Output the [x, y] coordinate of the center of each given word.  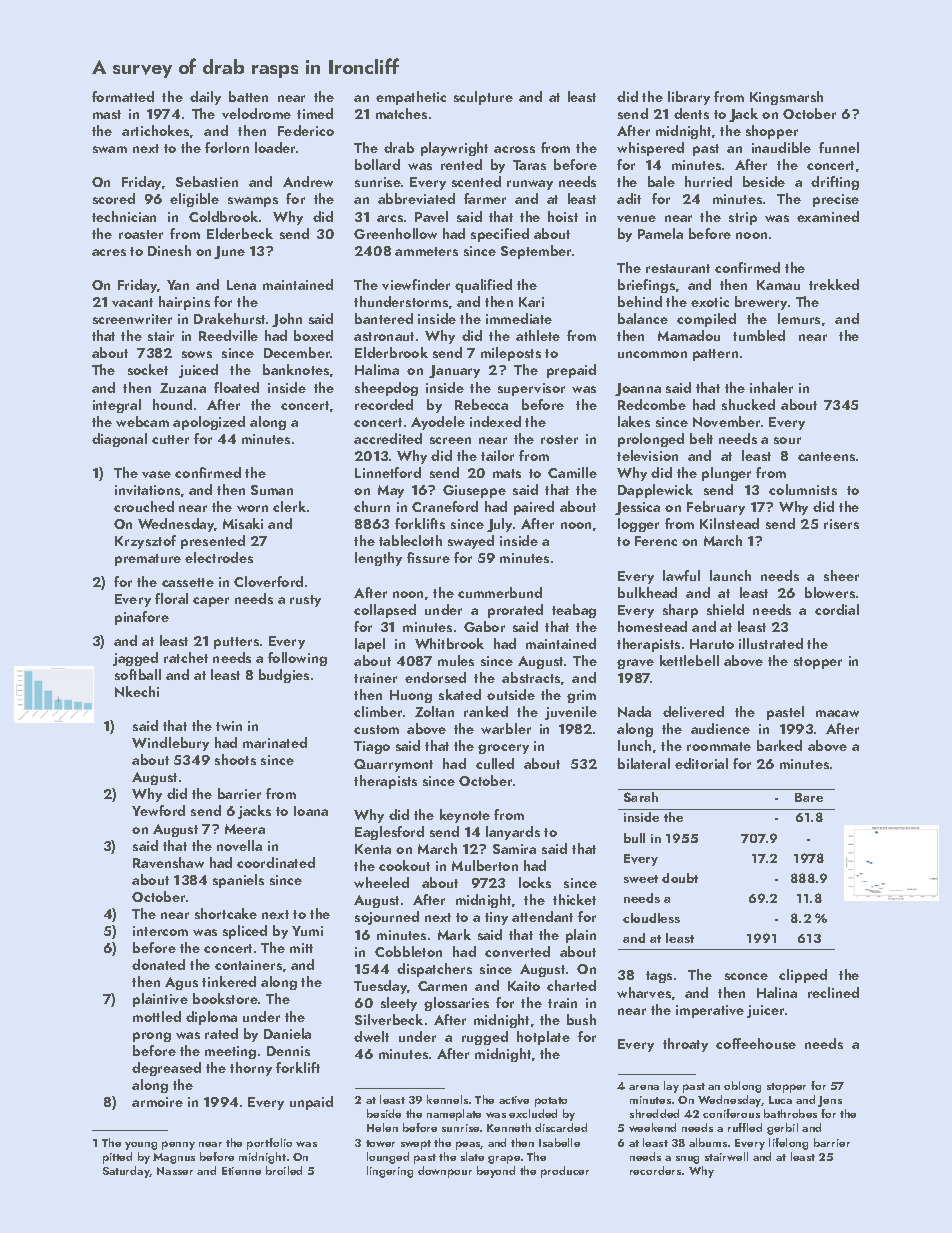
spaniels [238, 881]
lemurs [799, 318]
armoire [157, 1102]
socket [148, 369]
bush [581, 1019]
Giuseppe [474, 491]
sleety [399, 1004]
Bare [809, 797]
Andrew [308, 181]
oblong [742, 1087]
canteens [826, 456]
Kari [531, 302]
